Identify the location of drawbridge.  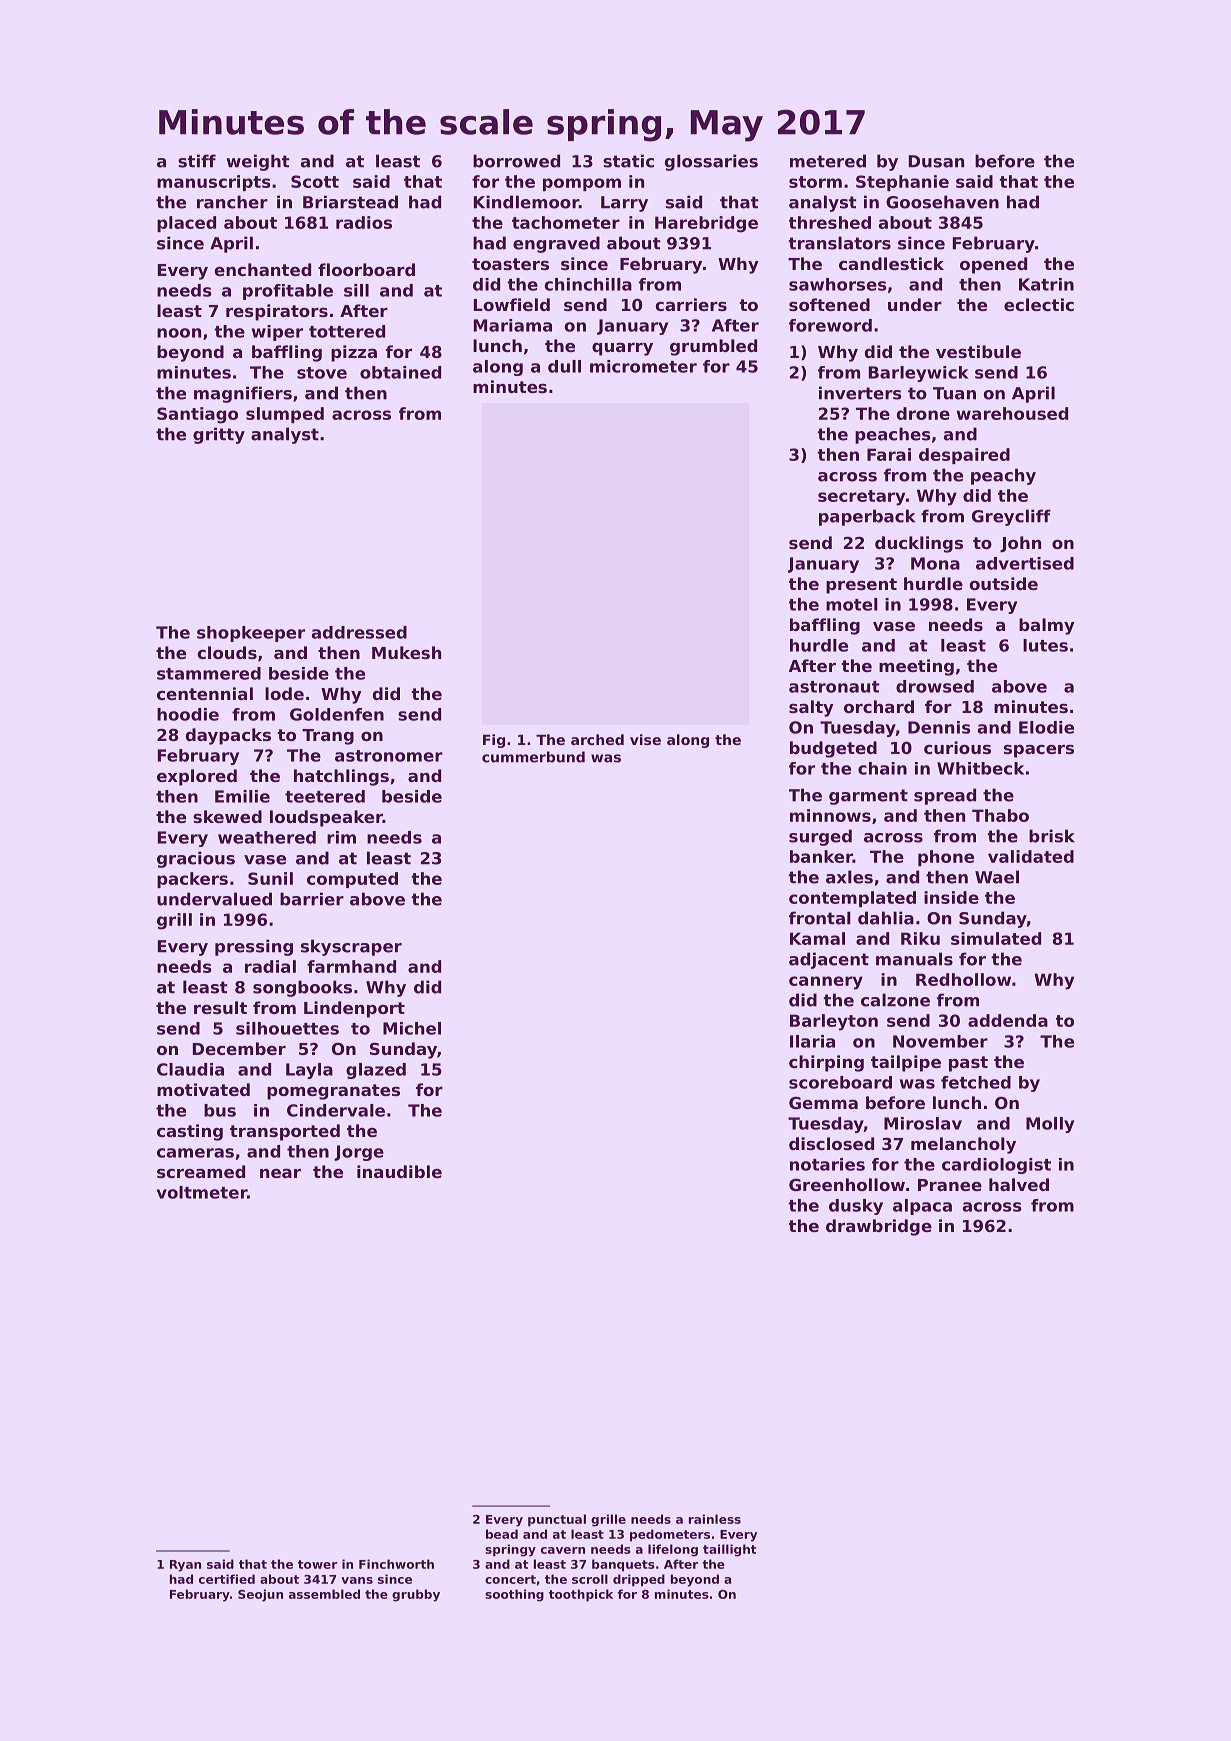
(879, 1227).
